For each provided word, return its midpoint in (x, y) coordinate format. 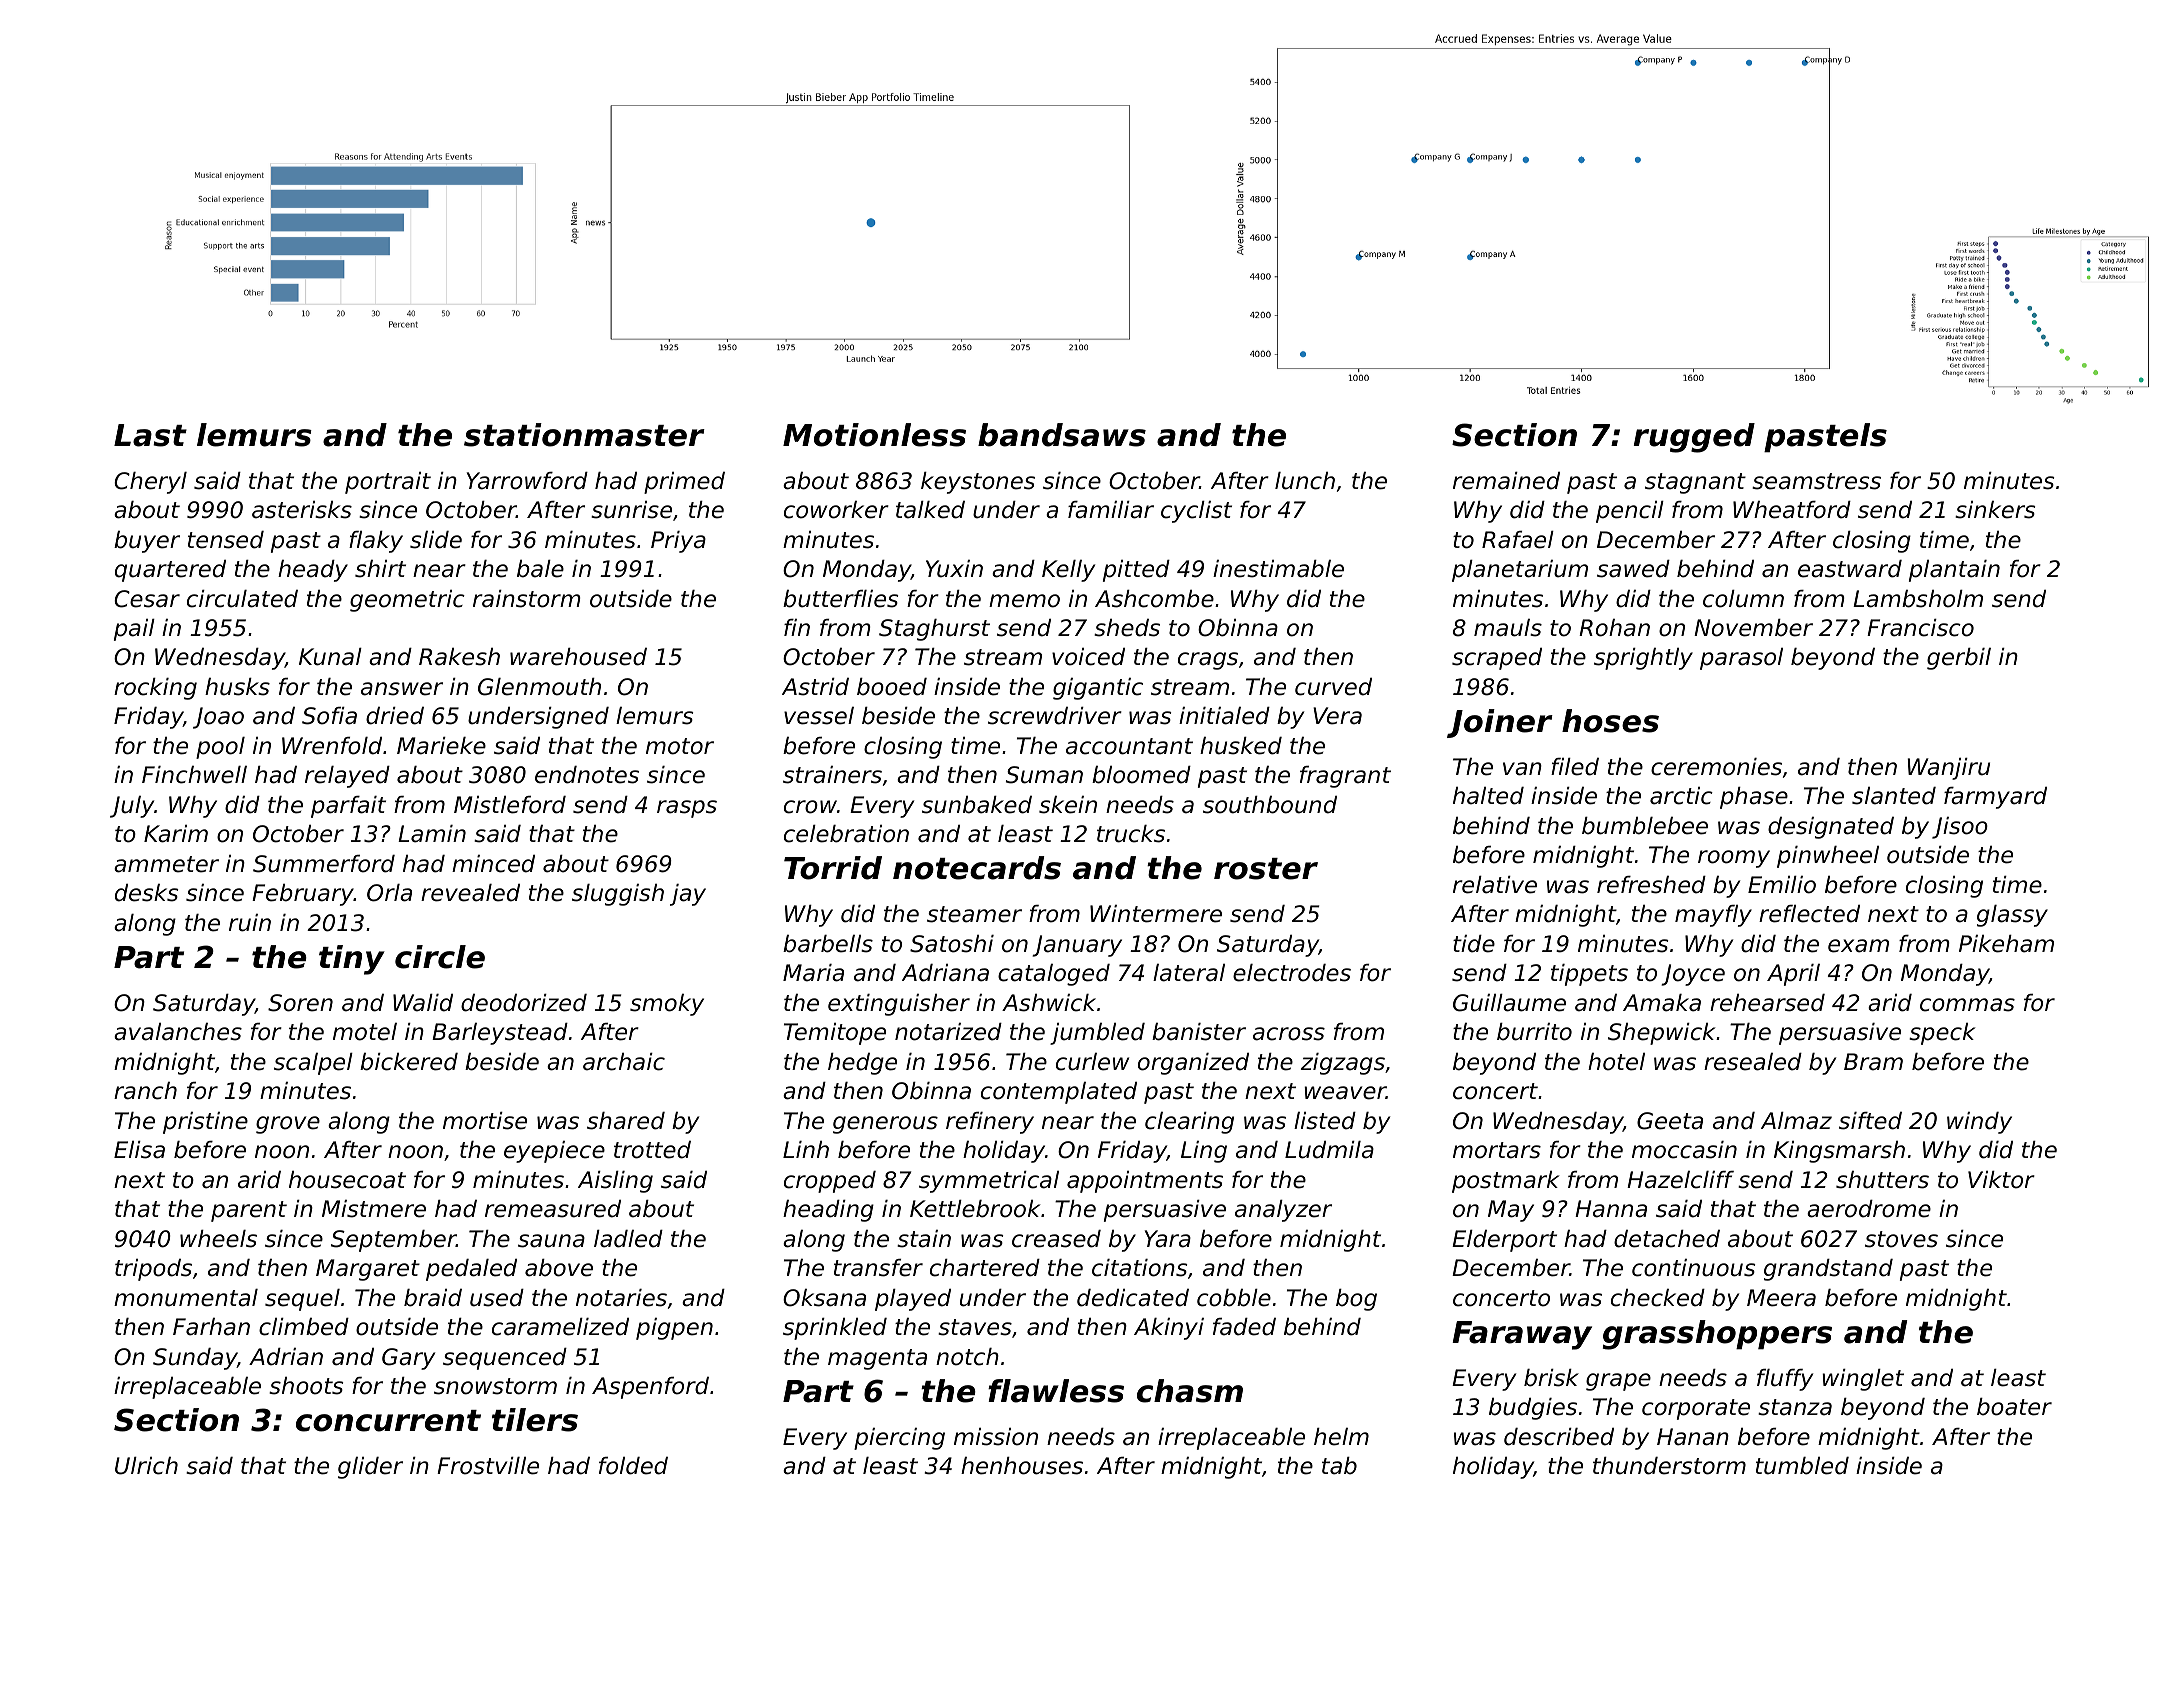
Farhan (211, 1327)
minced (493, 864)
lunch (1305, 481)
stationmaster (584, 435)
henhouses (1022, 1466)
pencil (1630, 512)
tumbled (1802, 1466)
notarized (948, 1032)
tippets (1589, 975)
